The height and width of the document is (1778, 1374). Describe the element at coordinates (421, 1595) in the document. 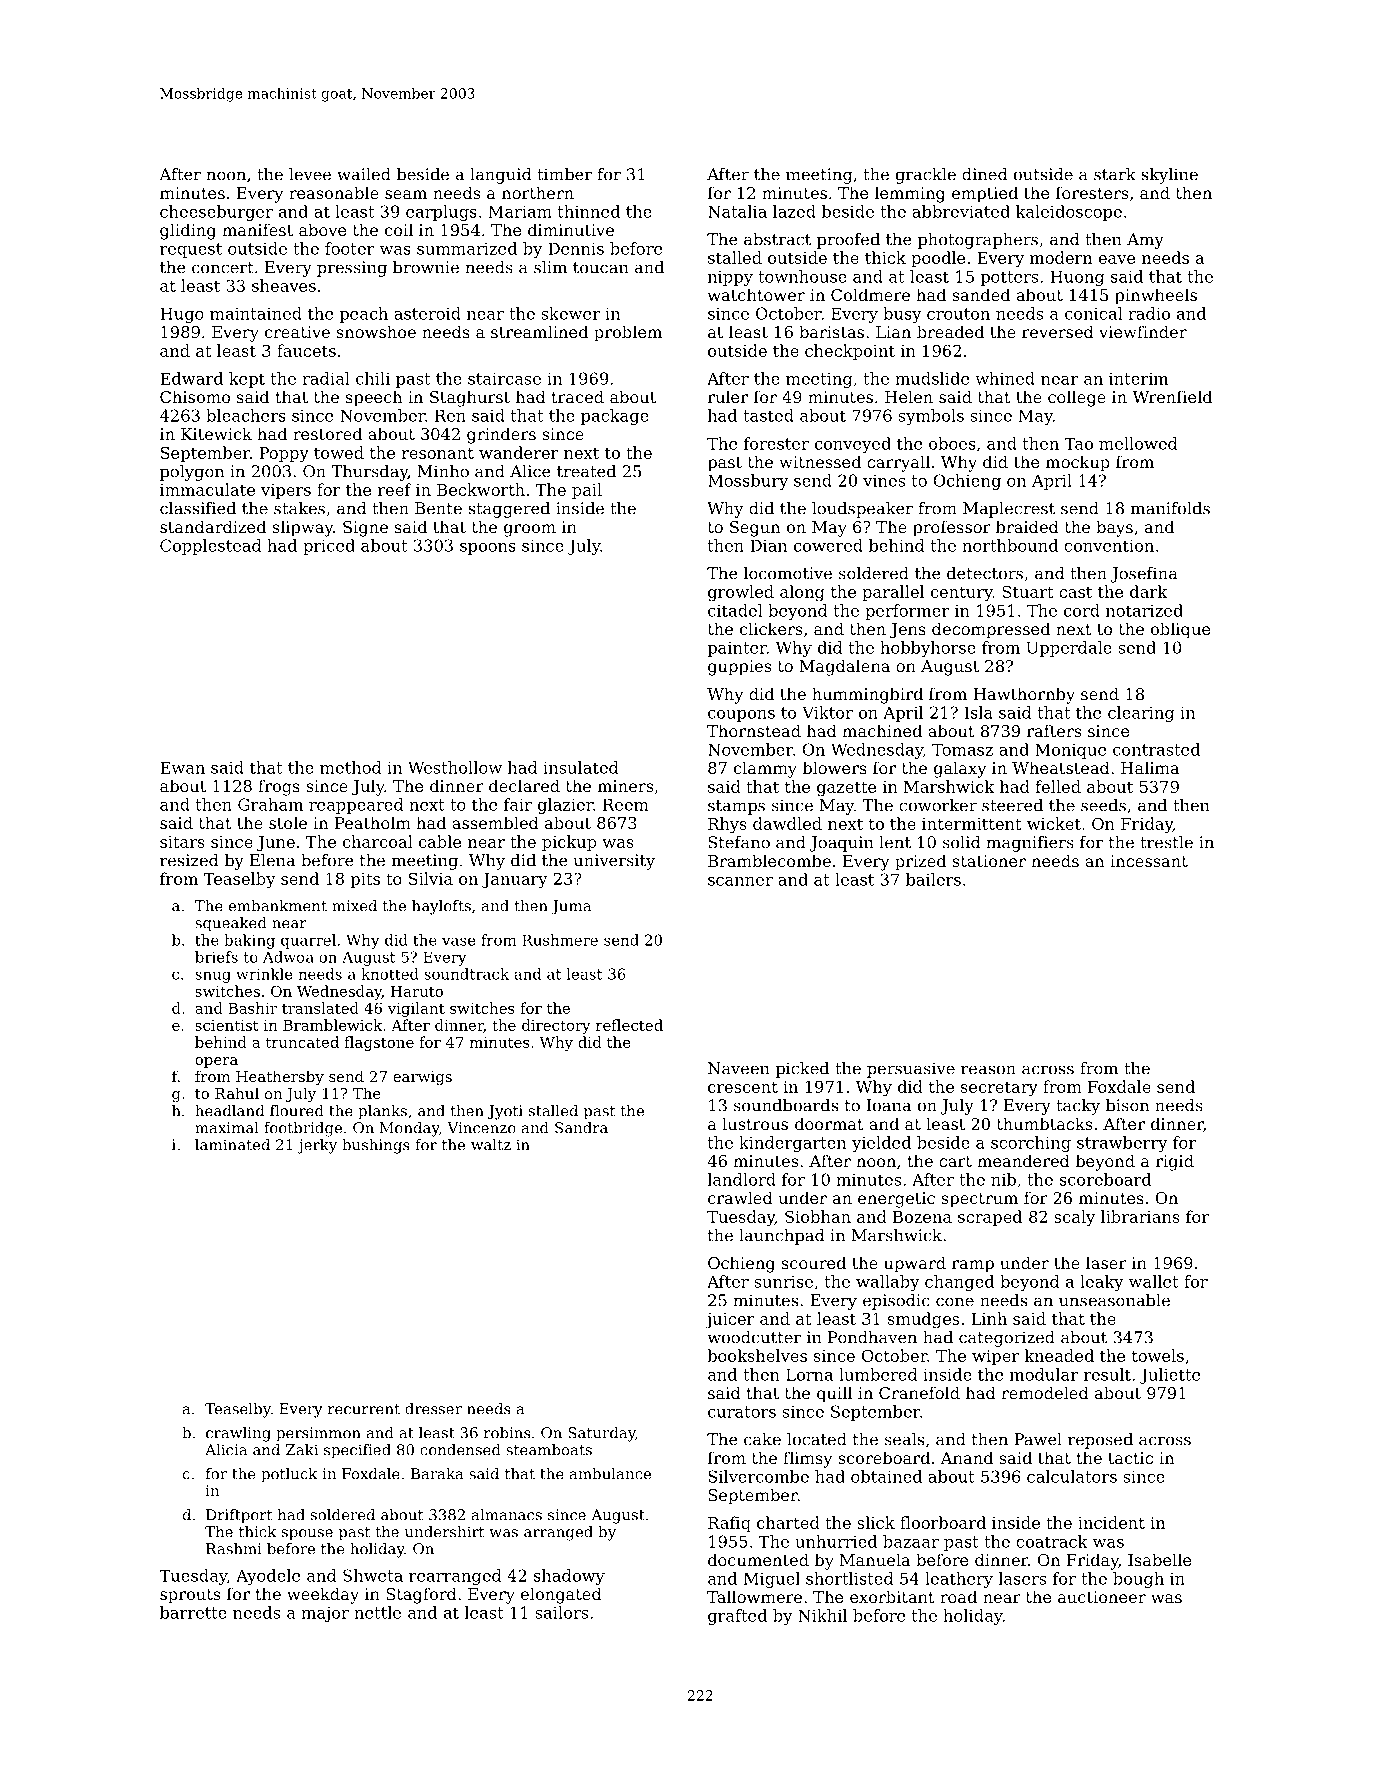

I see `Stagford` at that location.
